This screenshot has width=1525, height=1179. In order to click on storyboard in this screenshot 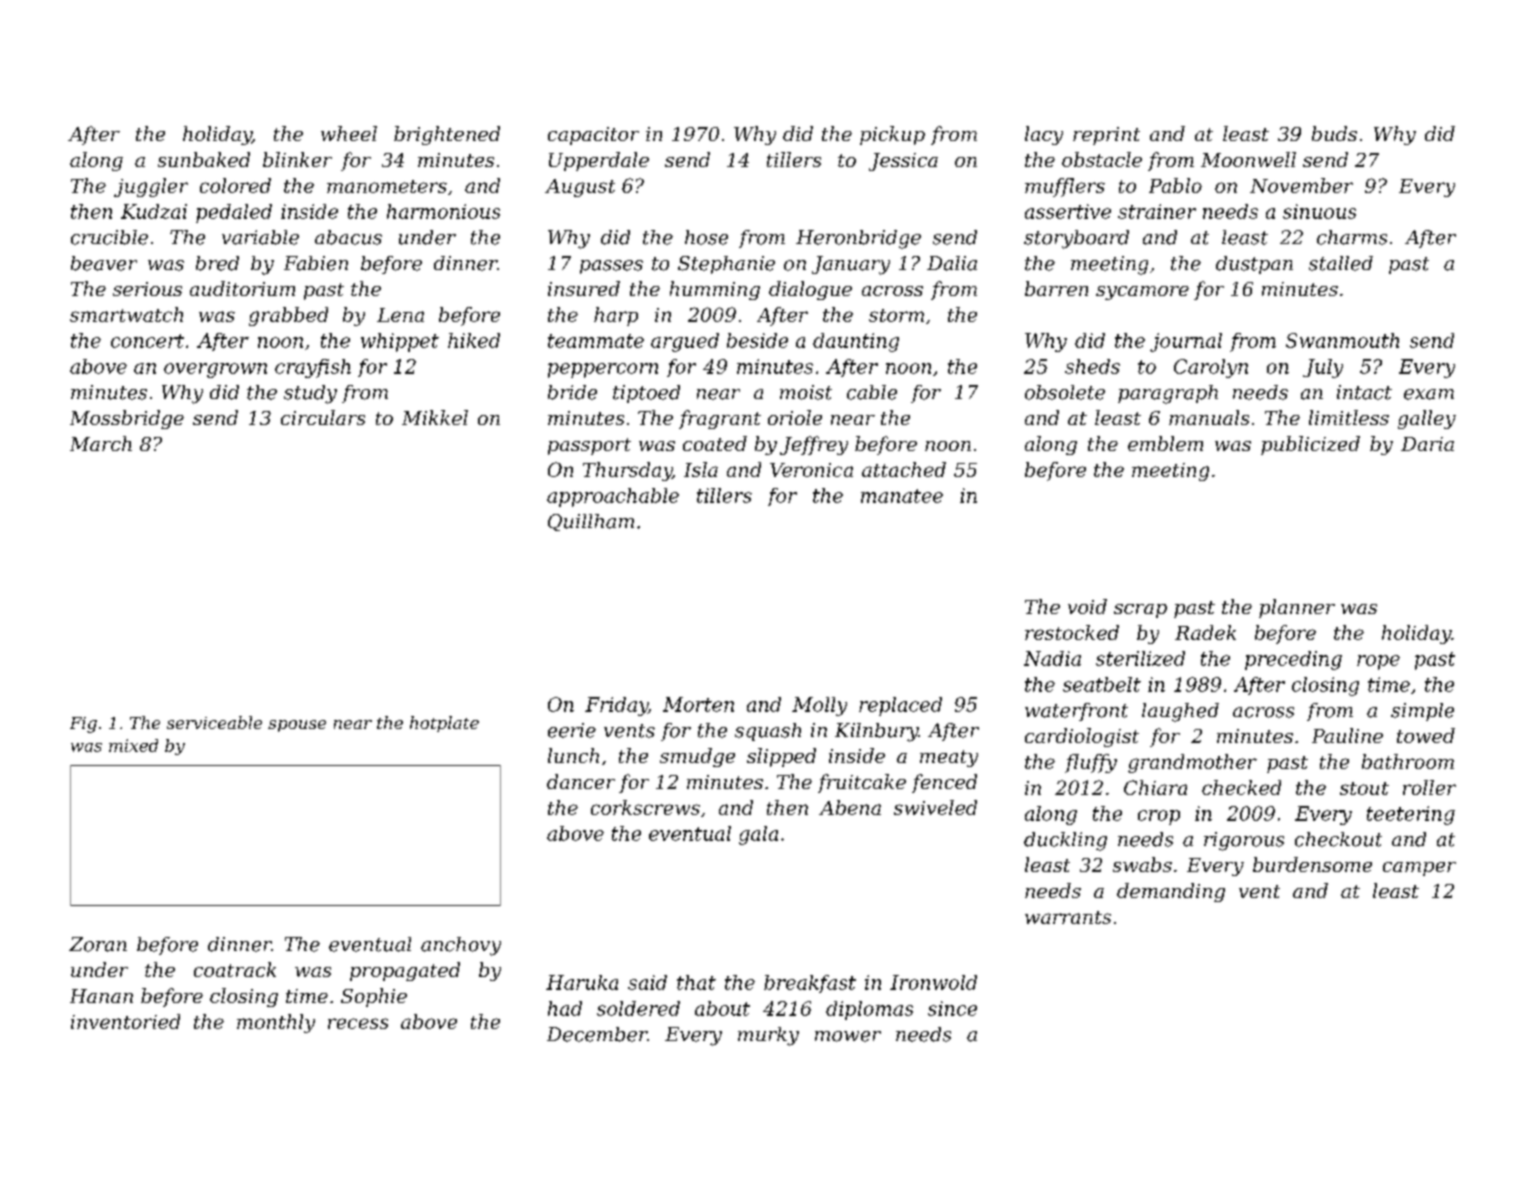, I will do `click(1076, 239)`.
